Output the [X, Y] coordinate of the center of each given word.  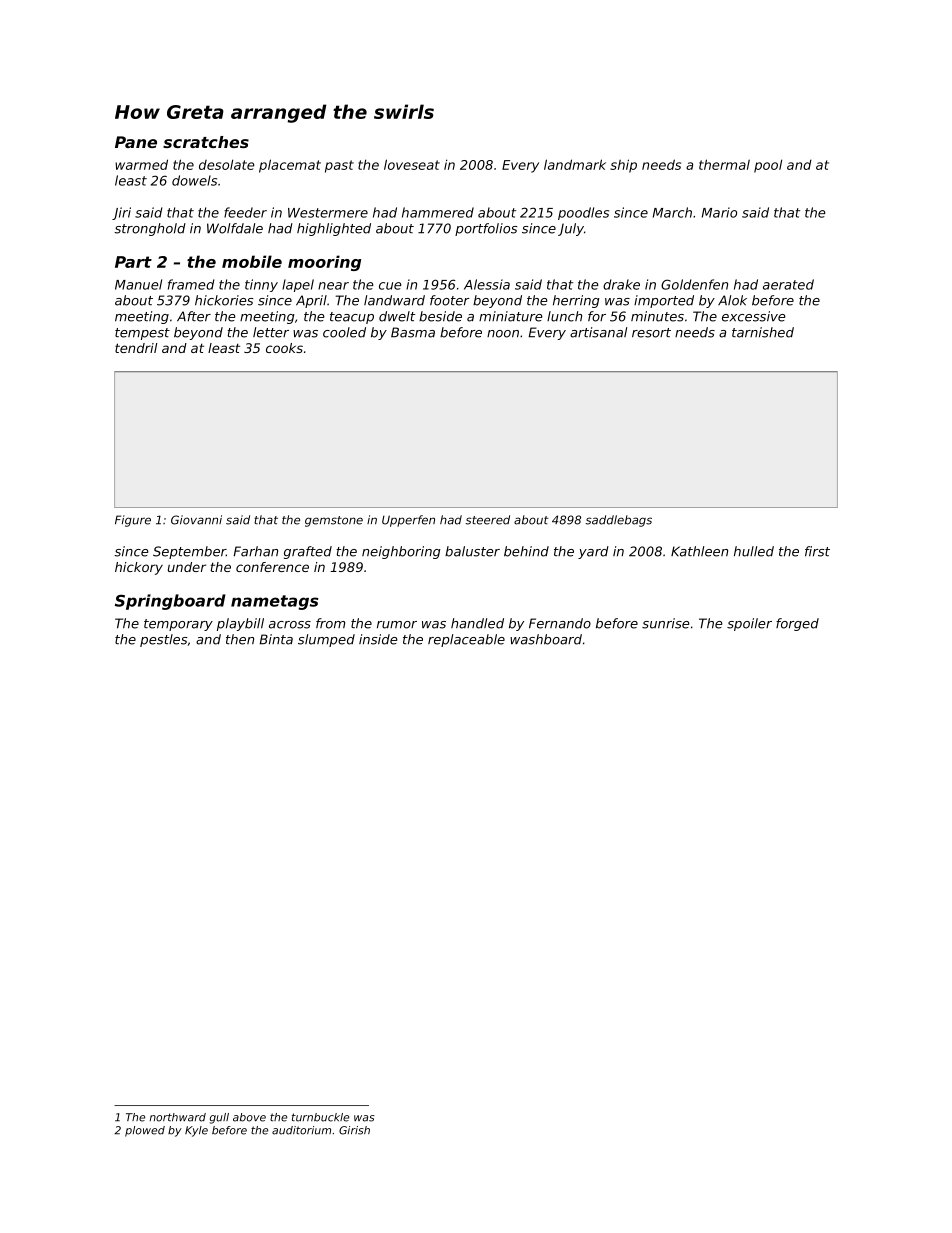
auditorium [301, 1130]
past [339, 166]
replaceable [466, 640]
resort [651, 333]
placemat [290, 166]
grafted [308, 552]
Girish [354, 1130]
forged [797, 624]
